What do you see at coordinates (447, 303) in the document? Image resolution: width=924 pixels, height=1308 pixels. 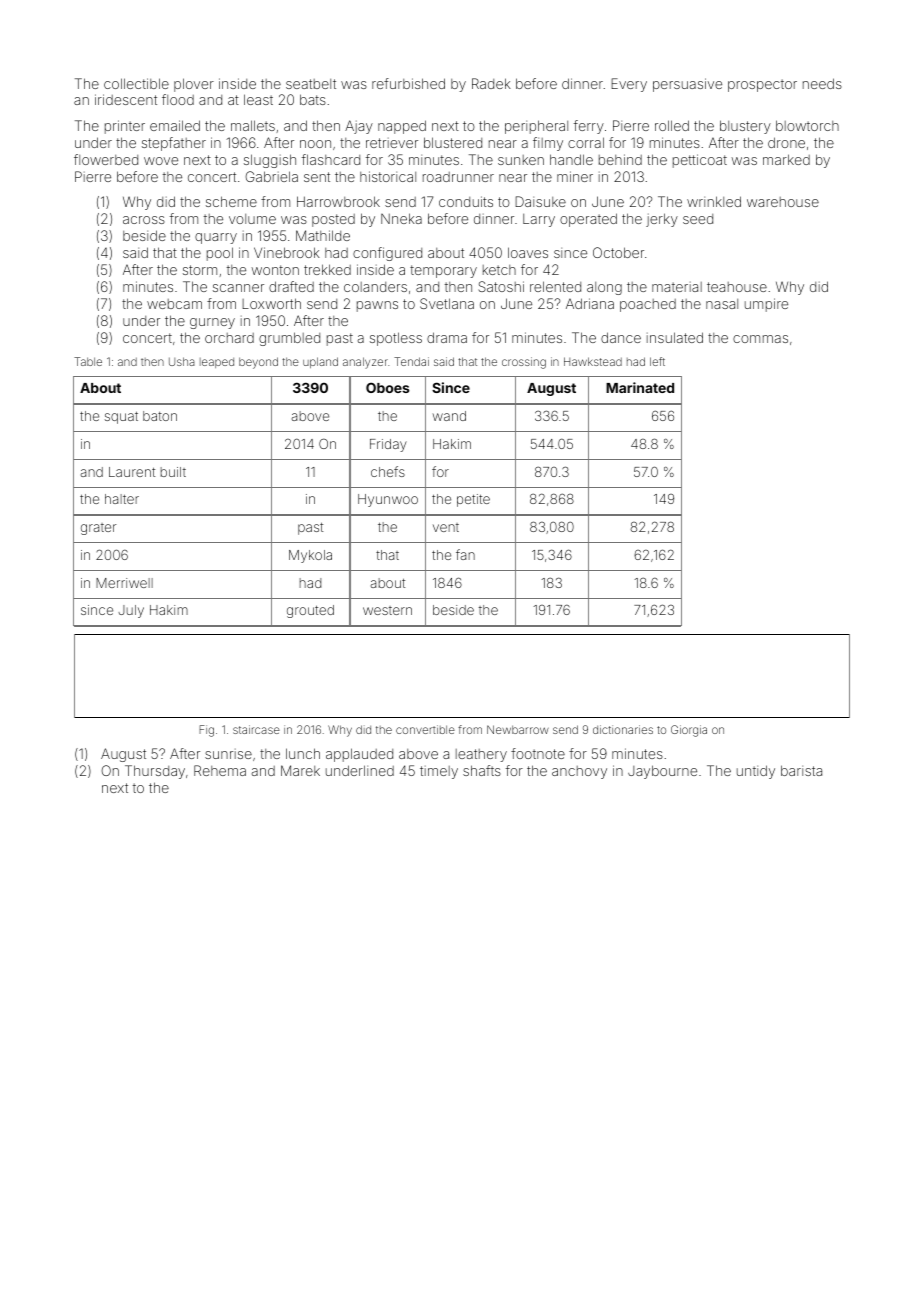 I see `Svetlana` at bounding box center [447, 303].
